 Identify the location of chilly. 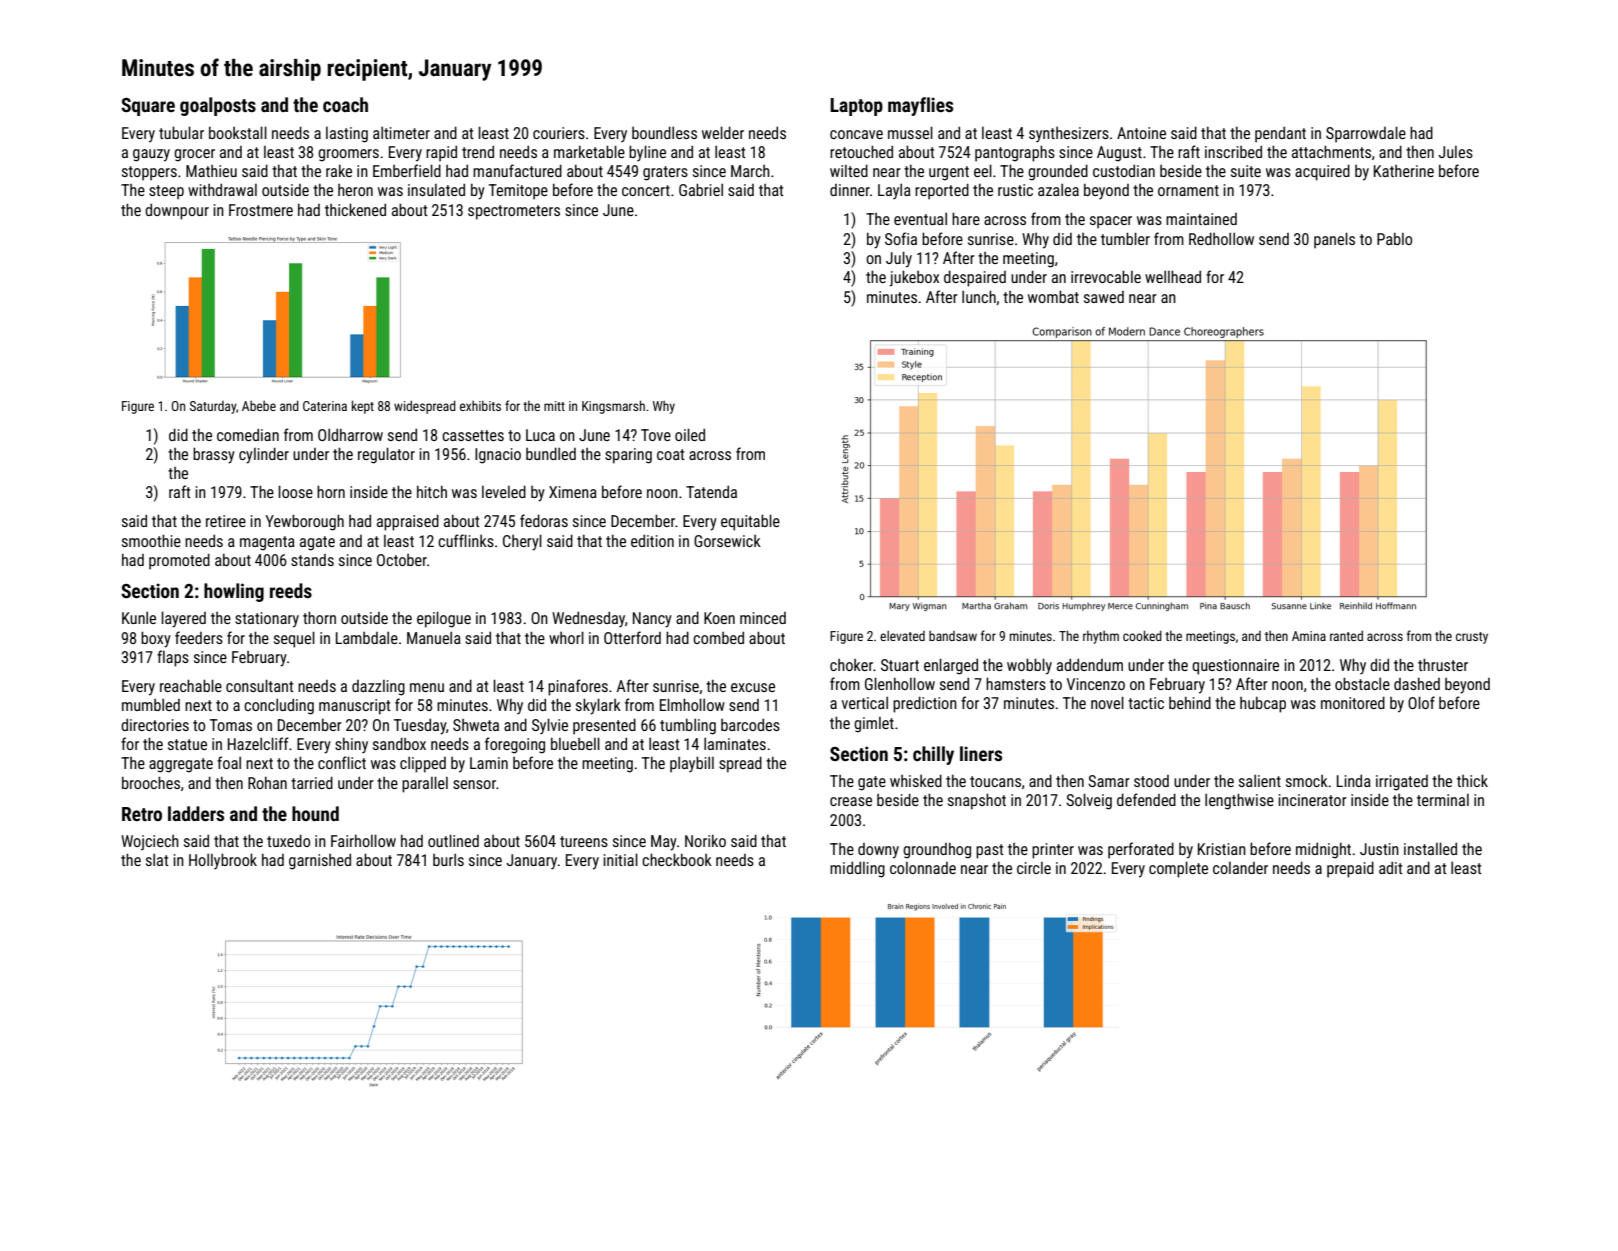
(933, 755).
